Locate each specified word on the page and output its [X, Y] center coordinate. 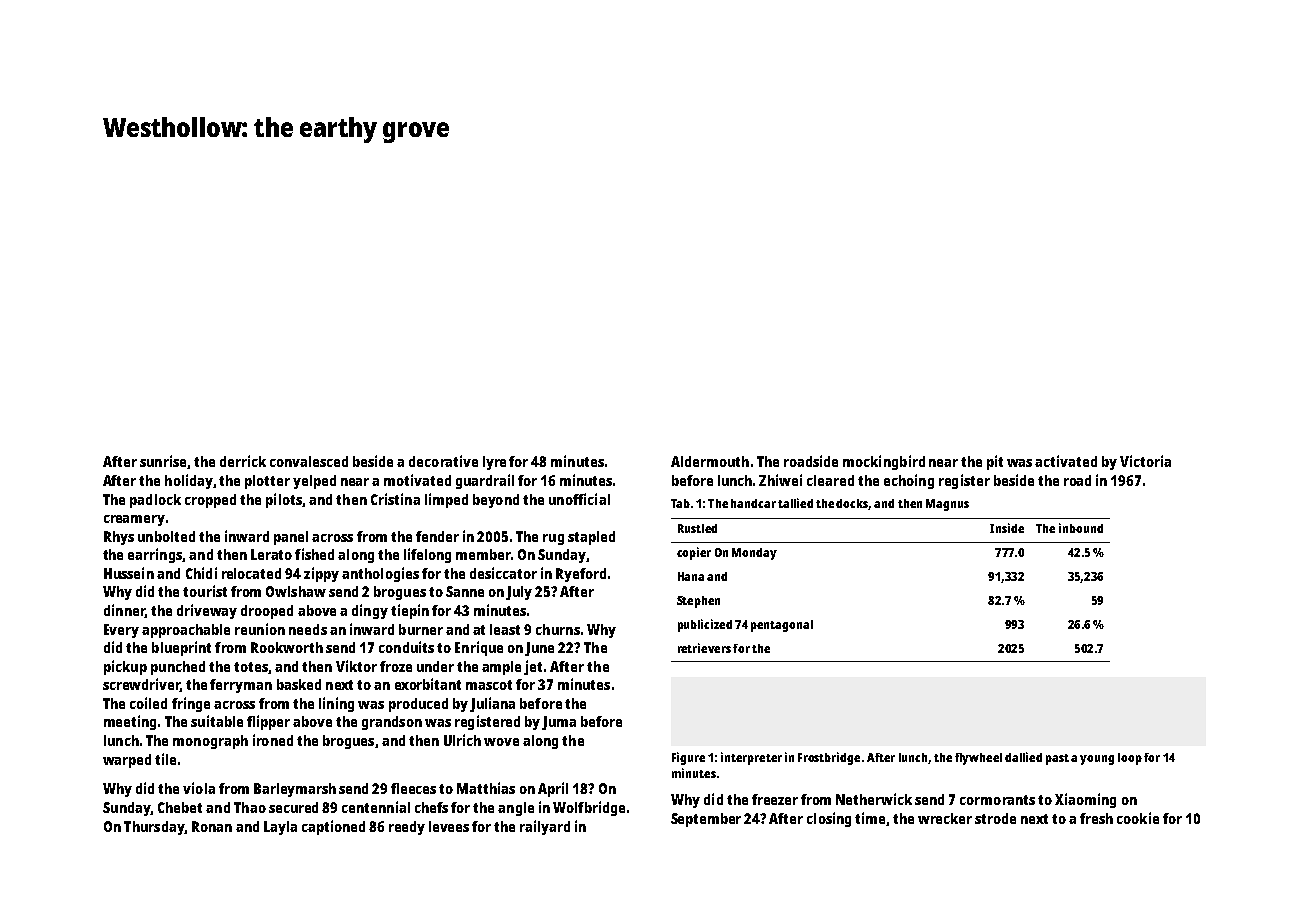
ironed [273, 740]
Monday [754, 554]
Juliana [492, 704]
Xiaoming [1085, 800]
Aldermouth [710, 461]
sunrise [163, 461]
